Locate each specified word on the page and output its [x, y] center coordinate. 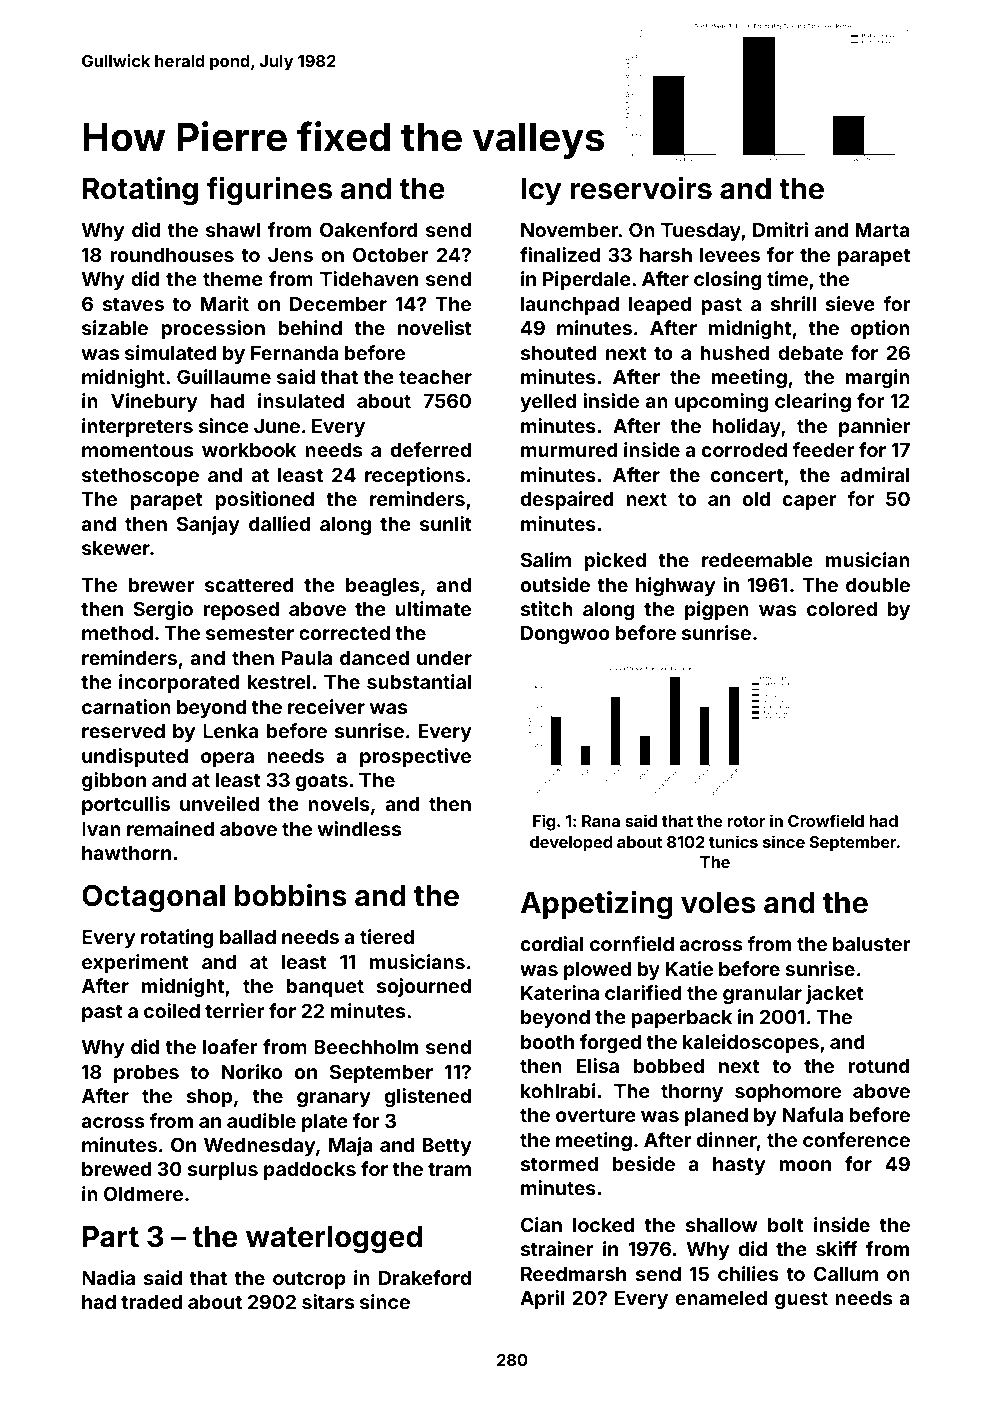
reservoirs [641, 188]
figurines [269, 191]
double [878, 585]
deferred [431, 449]
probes [146, 1074]
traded [151, 1302]
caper [810, 502]
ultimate [433, 608]
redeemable [757, 560]
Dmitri [780, 229]
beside [644, 1163]
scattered [249, 585]
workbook [249, 450]
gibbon [114, 781]
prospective [415, 757]
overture [596, 1115]
